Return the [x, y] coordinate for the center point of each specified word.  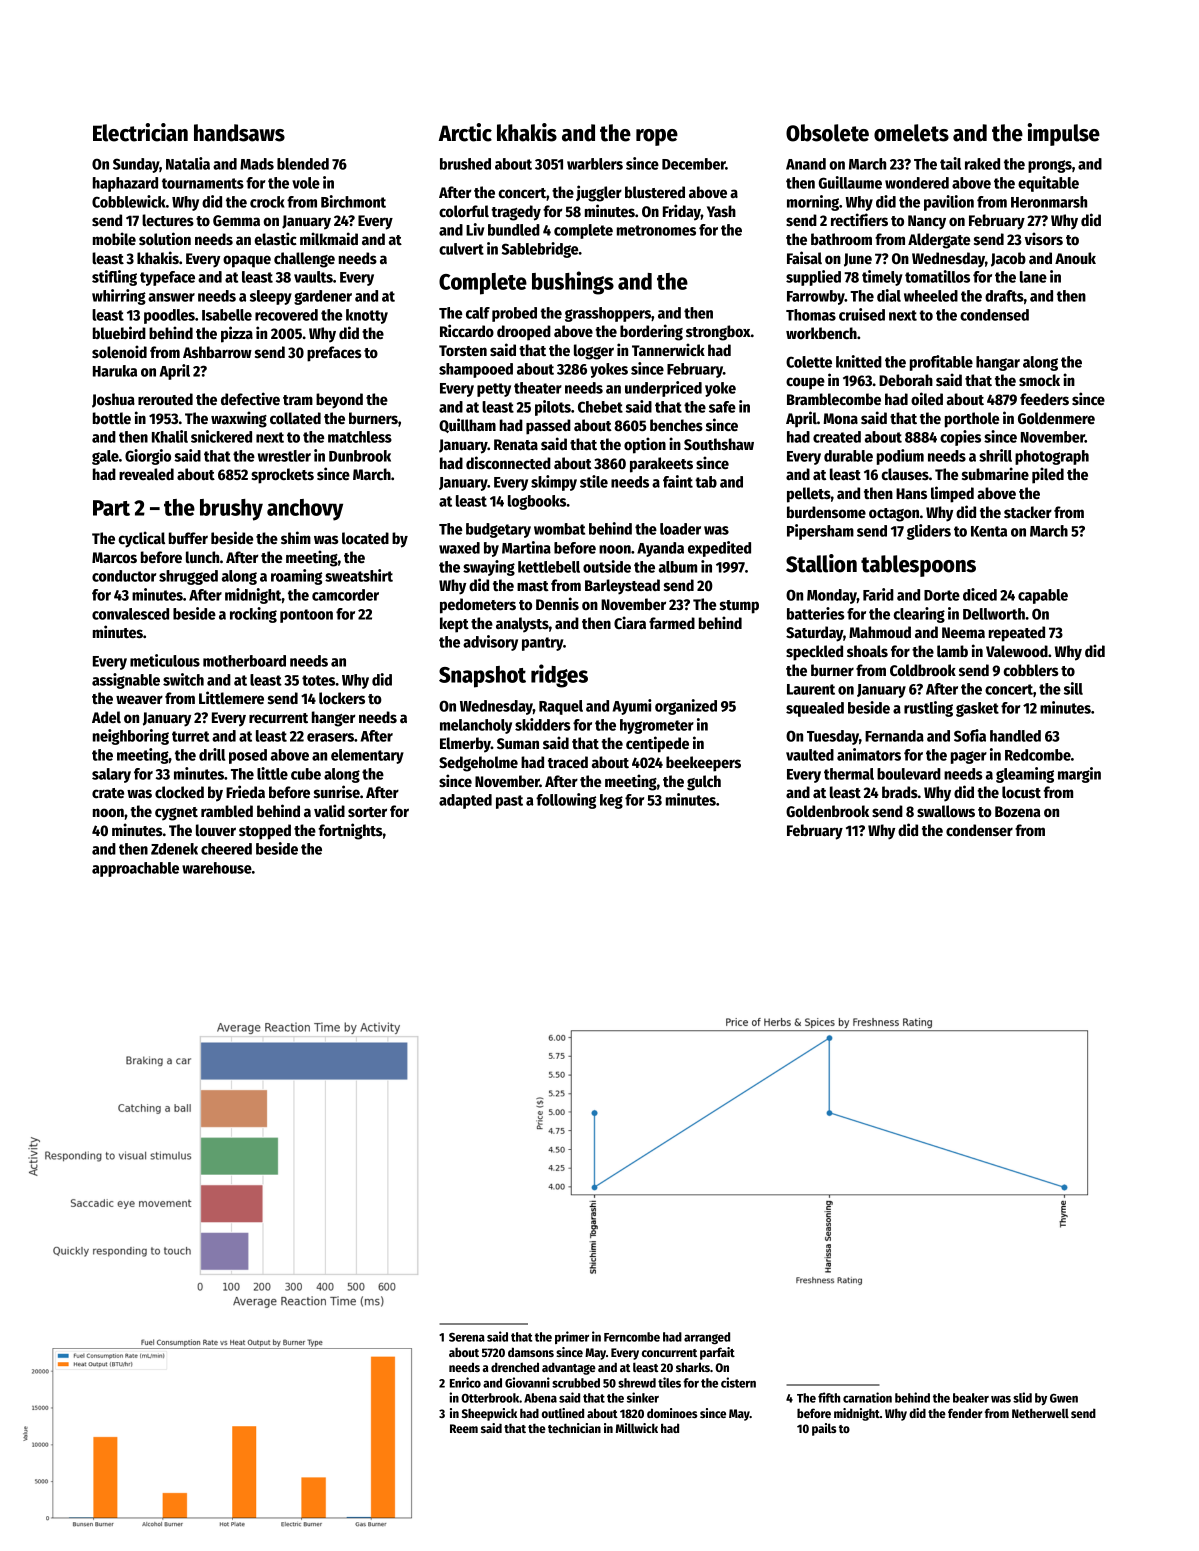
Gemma [236, 221]
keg [611, 801]
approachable [135, 869]
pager [969, 757]
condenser [979, 830]
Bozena [1018, 812]
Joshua [113, 400]
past [509, 802]
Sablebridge [540, 250]
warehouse [217, 868]
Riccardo [467, 331]
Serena [467, 1337]
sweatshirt [359, 575]
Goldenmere [1056, 418]
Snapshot [482, 677]
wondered [917, 183]
